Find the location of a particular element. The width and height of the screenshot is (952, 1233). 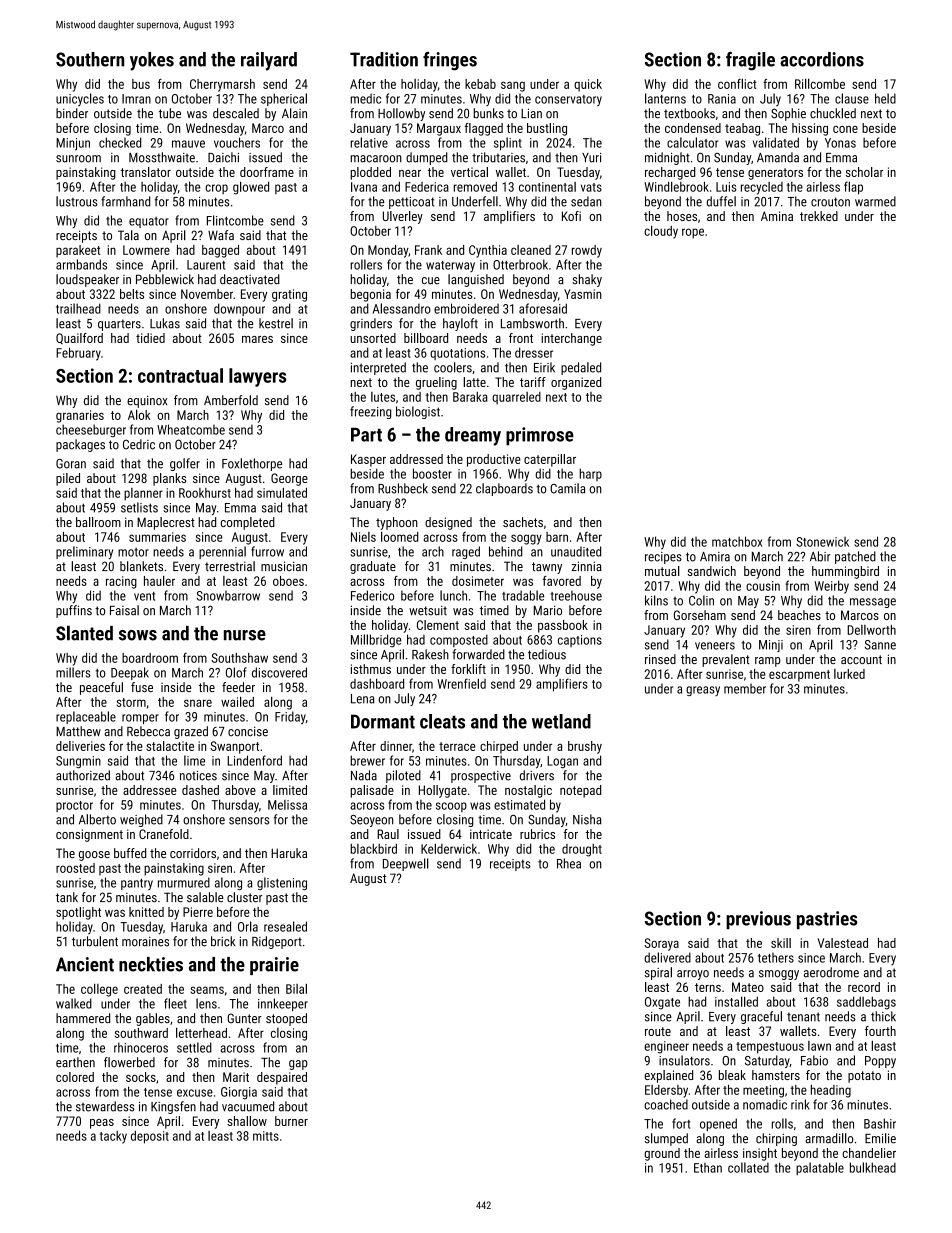

railyard is located at coordinates (269, 61).
